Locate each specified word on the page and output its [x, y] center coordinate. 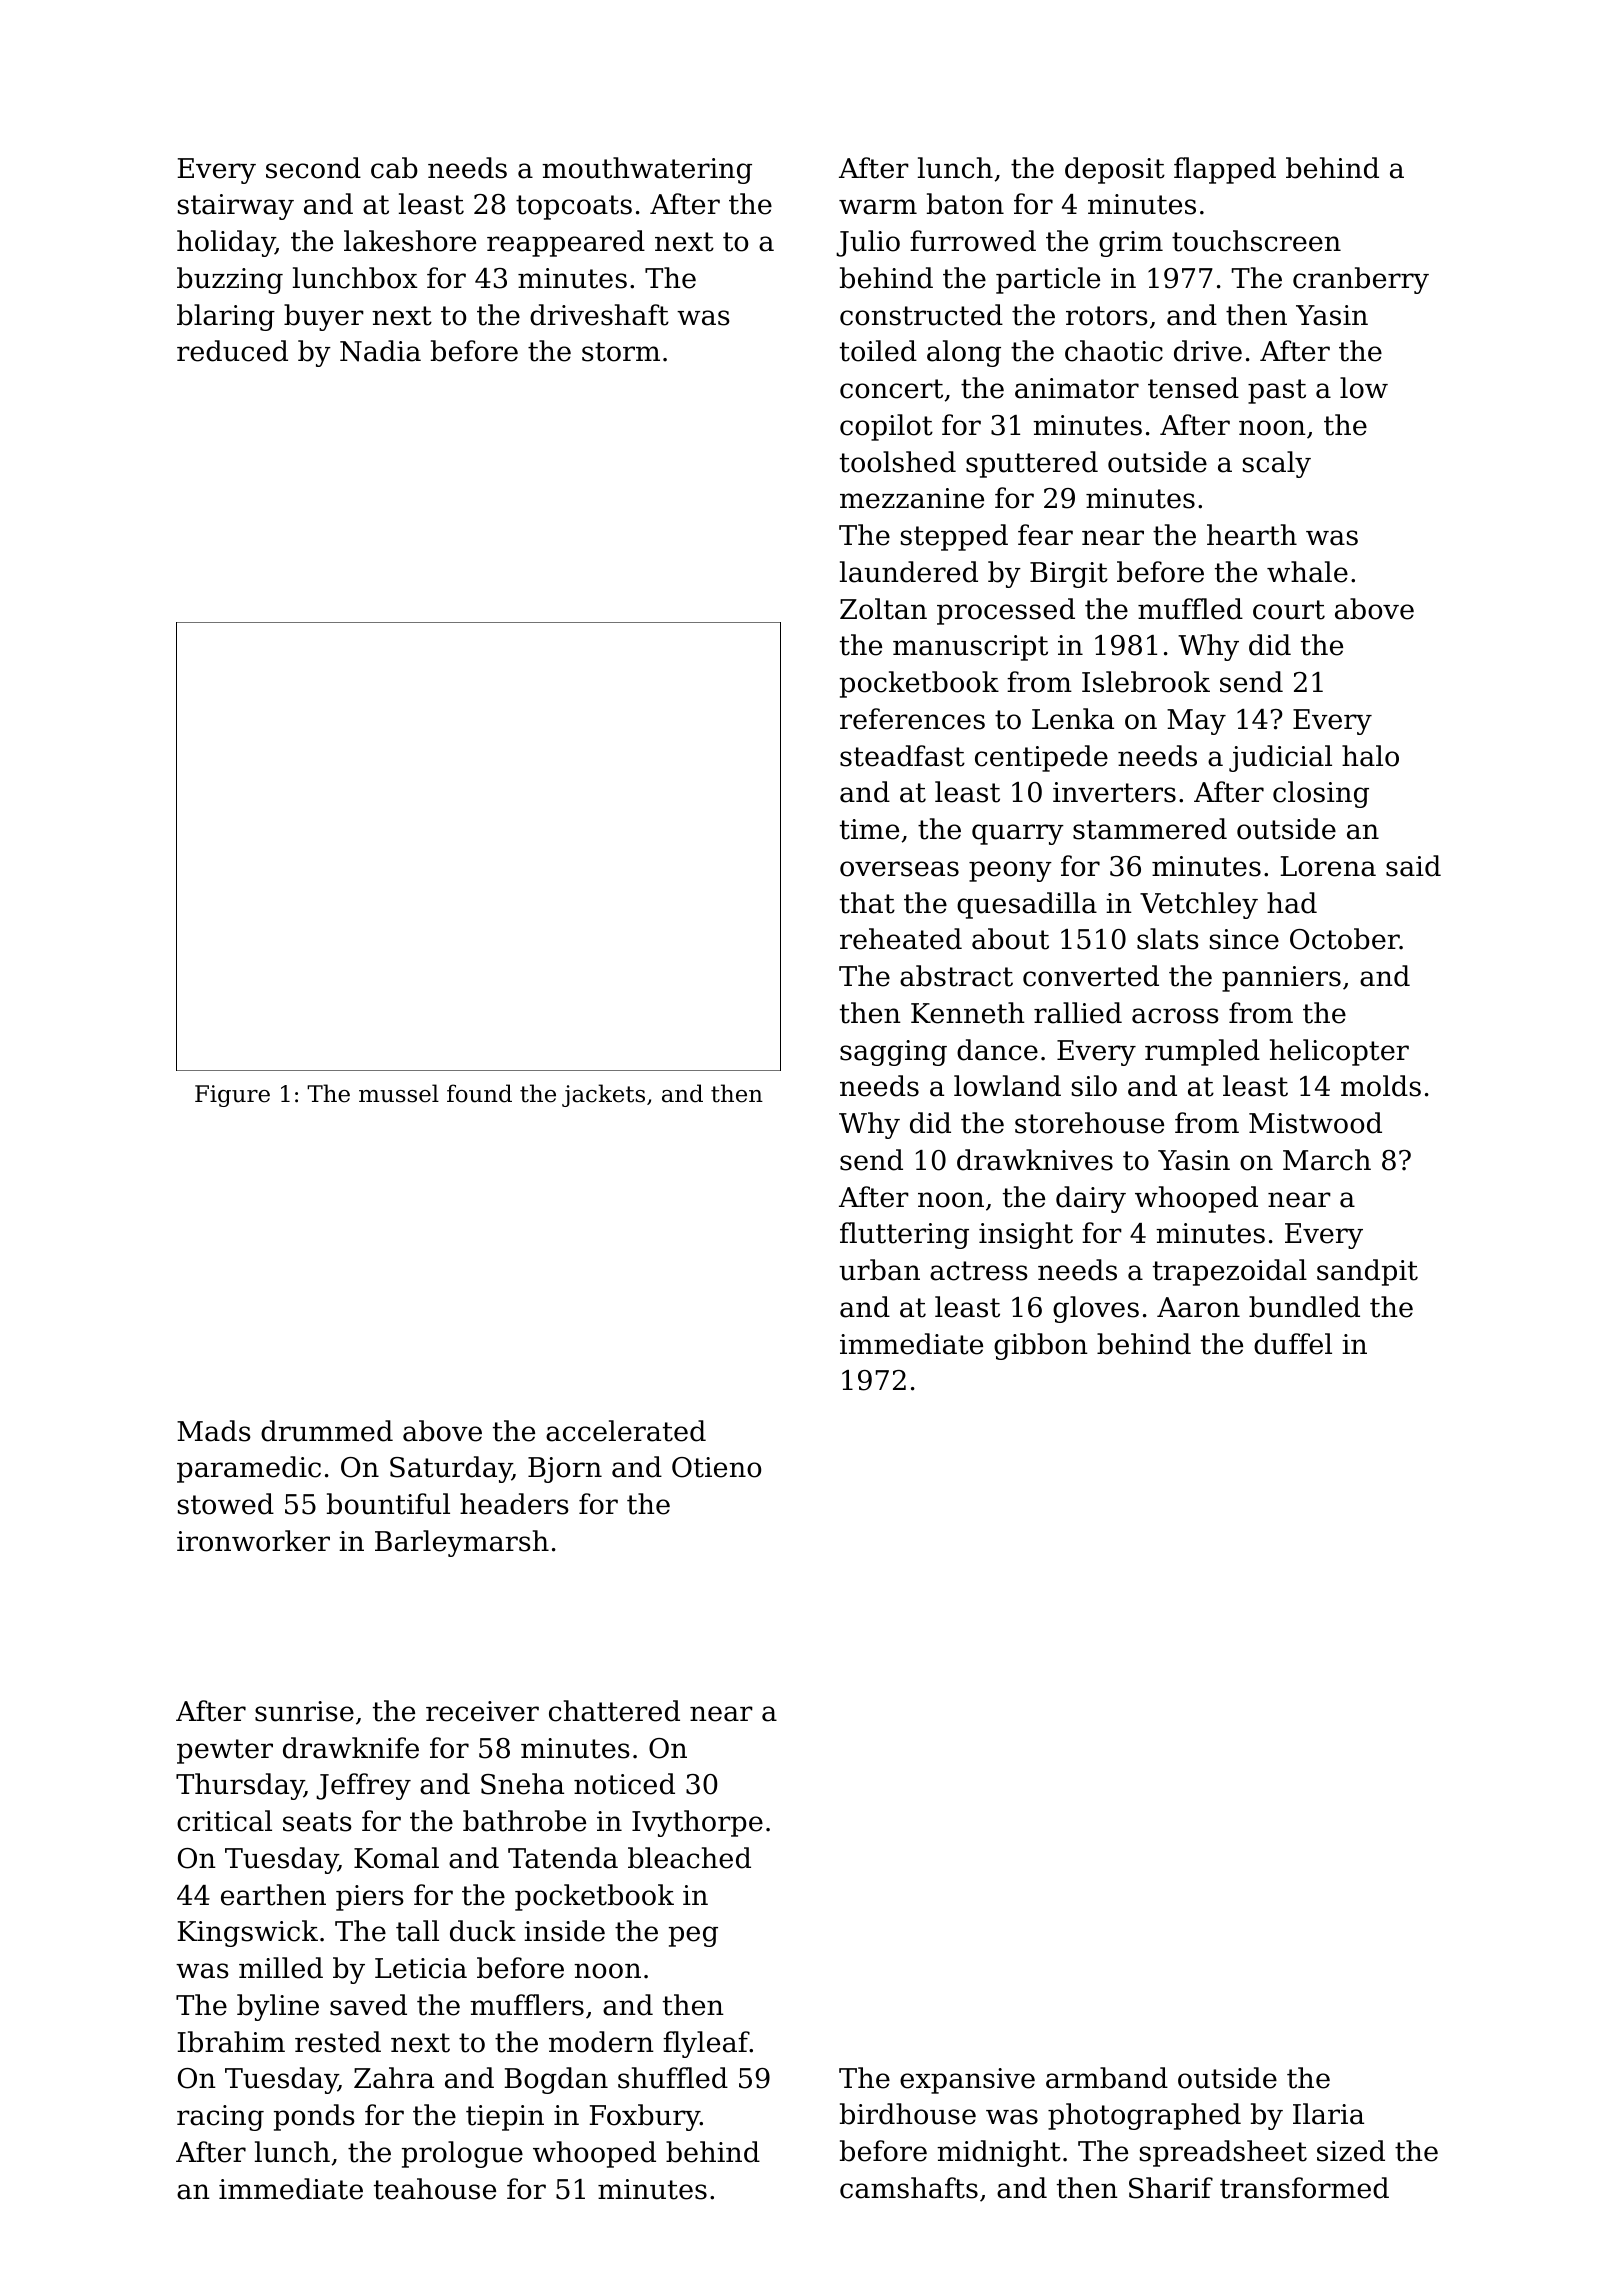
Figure [232, 1096]
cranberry [1361, 280]
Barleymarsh [462, 1543]
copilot [886, 427]
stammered [1150, 829]
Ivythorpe [697, 1823]
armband [1107, 2078]
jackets [603, 1095]
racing [220, 2118]
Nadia [380, 351]
